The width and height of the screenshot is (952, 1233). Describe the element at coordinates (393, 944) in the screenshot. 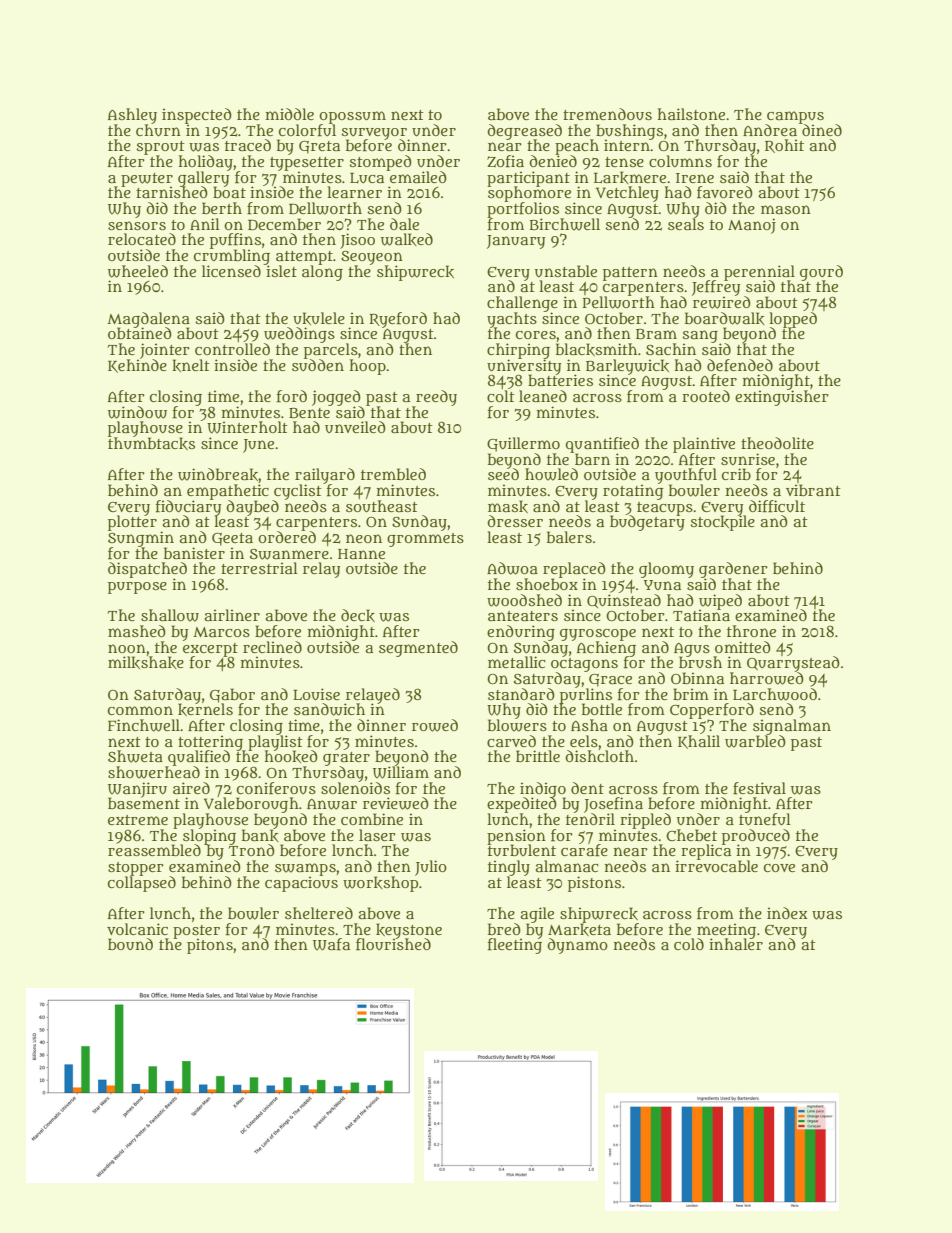

I see `flourished` at that location.
